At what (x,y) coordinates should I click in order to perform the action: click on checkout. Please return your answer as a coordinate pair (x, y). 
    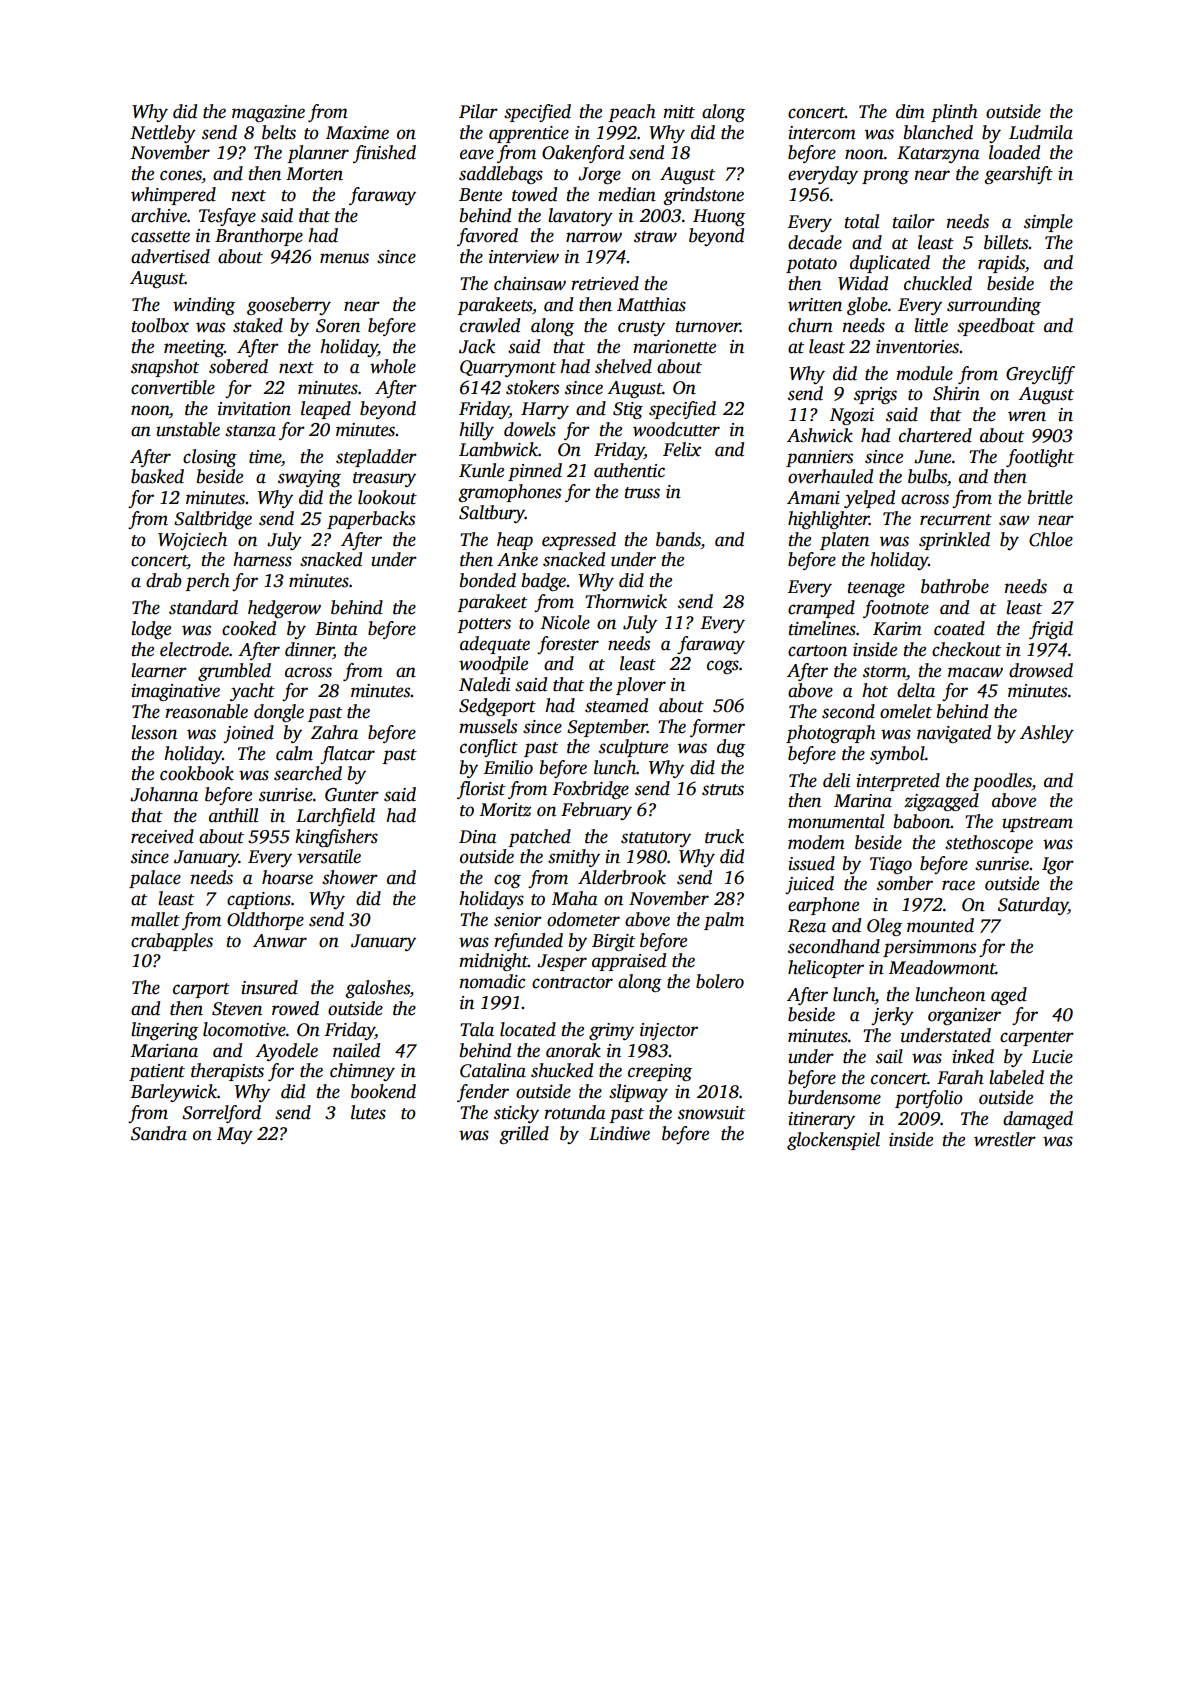
    Looking at the image, I should click on (966, 649).
